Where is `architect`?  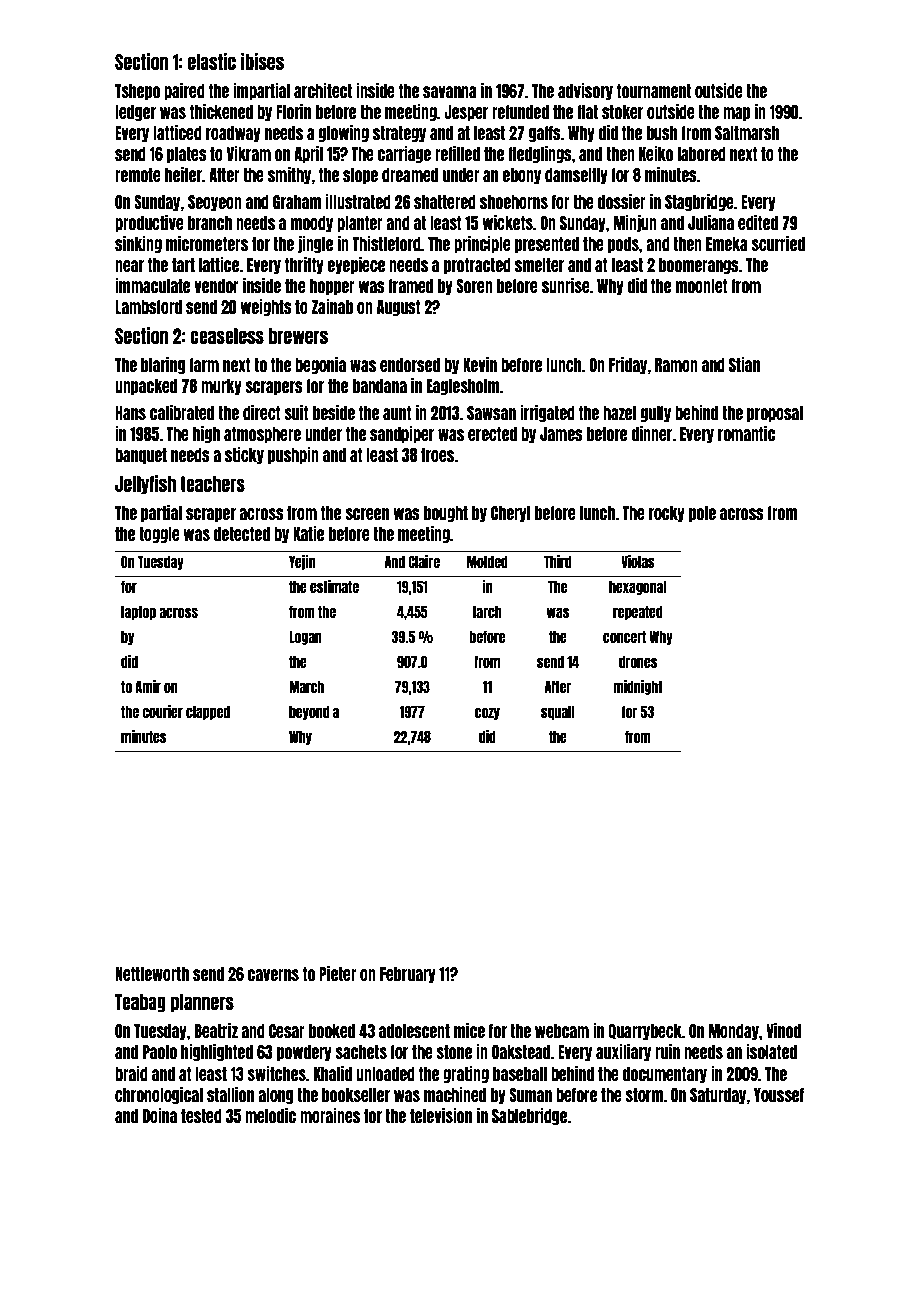
architect is located at coordinates (323, 90).
